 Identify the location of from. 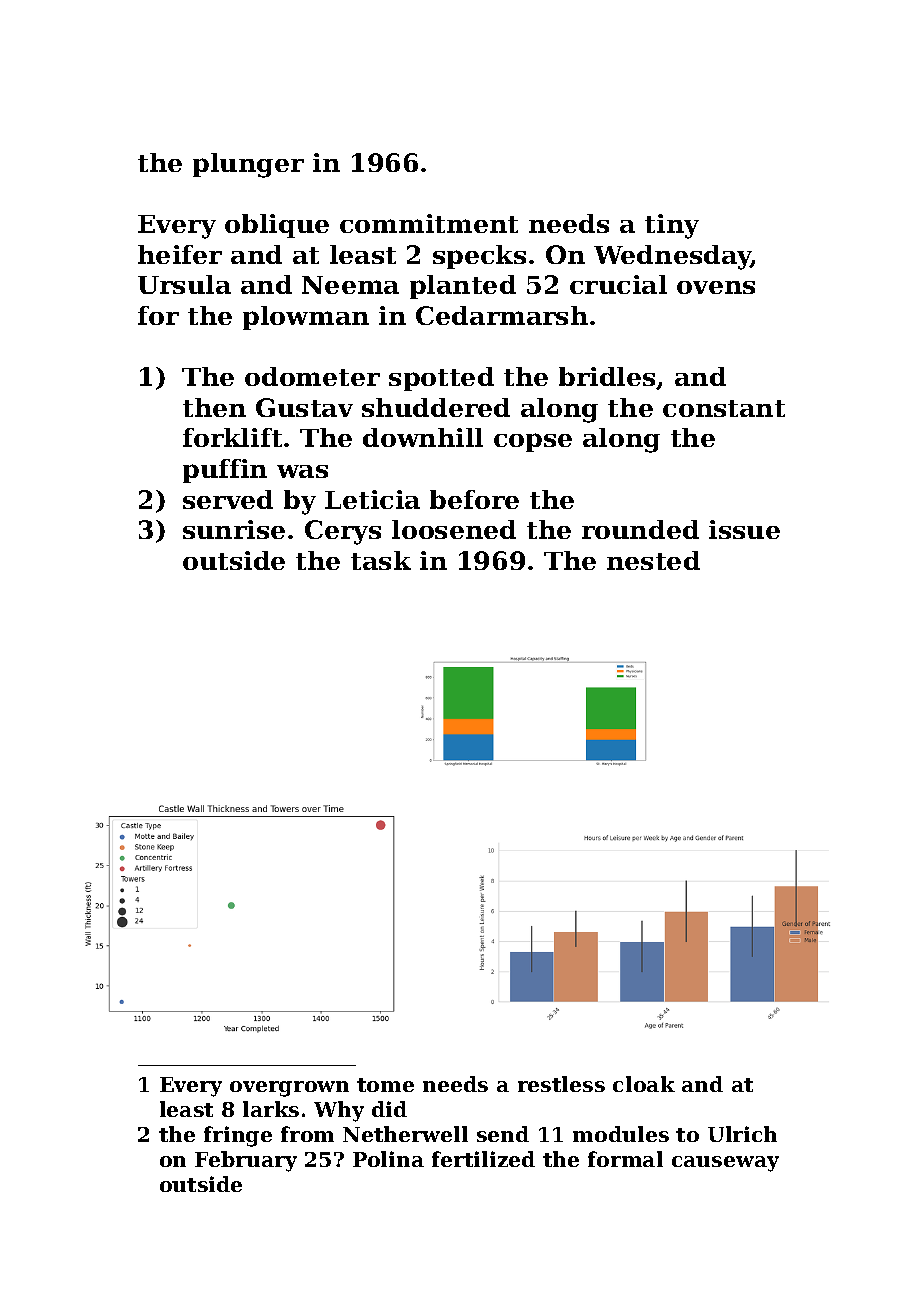
(307, 1134).
